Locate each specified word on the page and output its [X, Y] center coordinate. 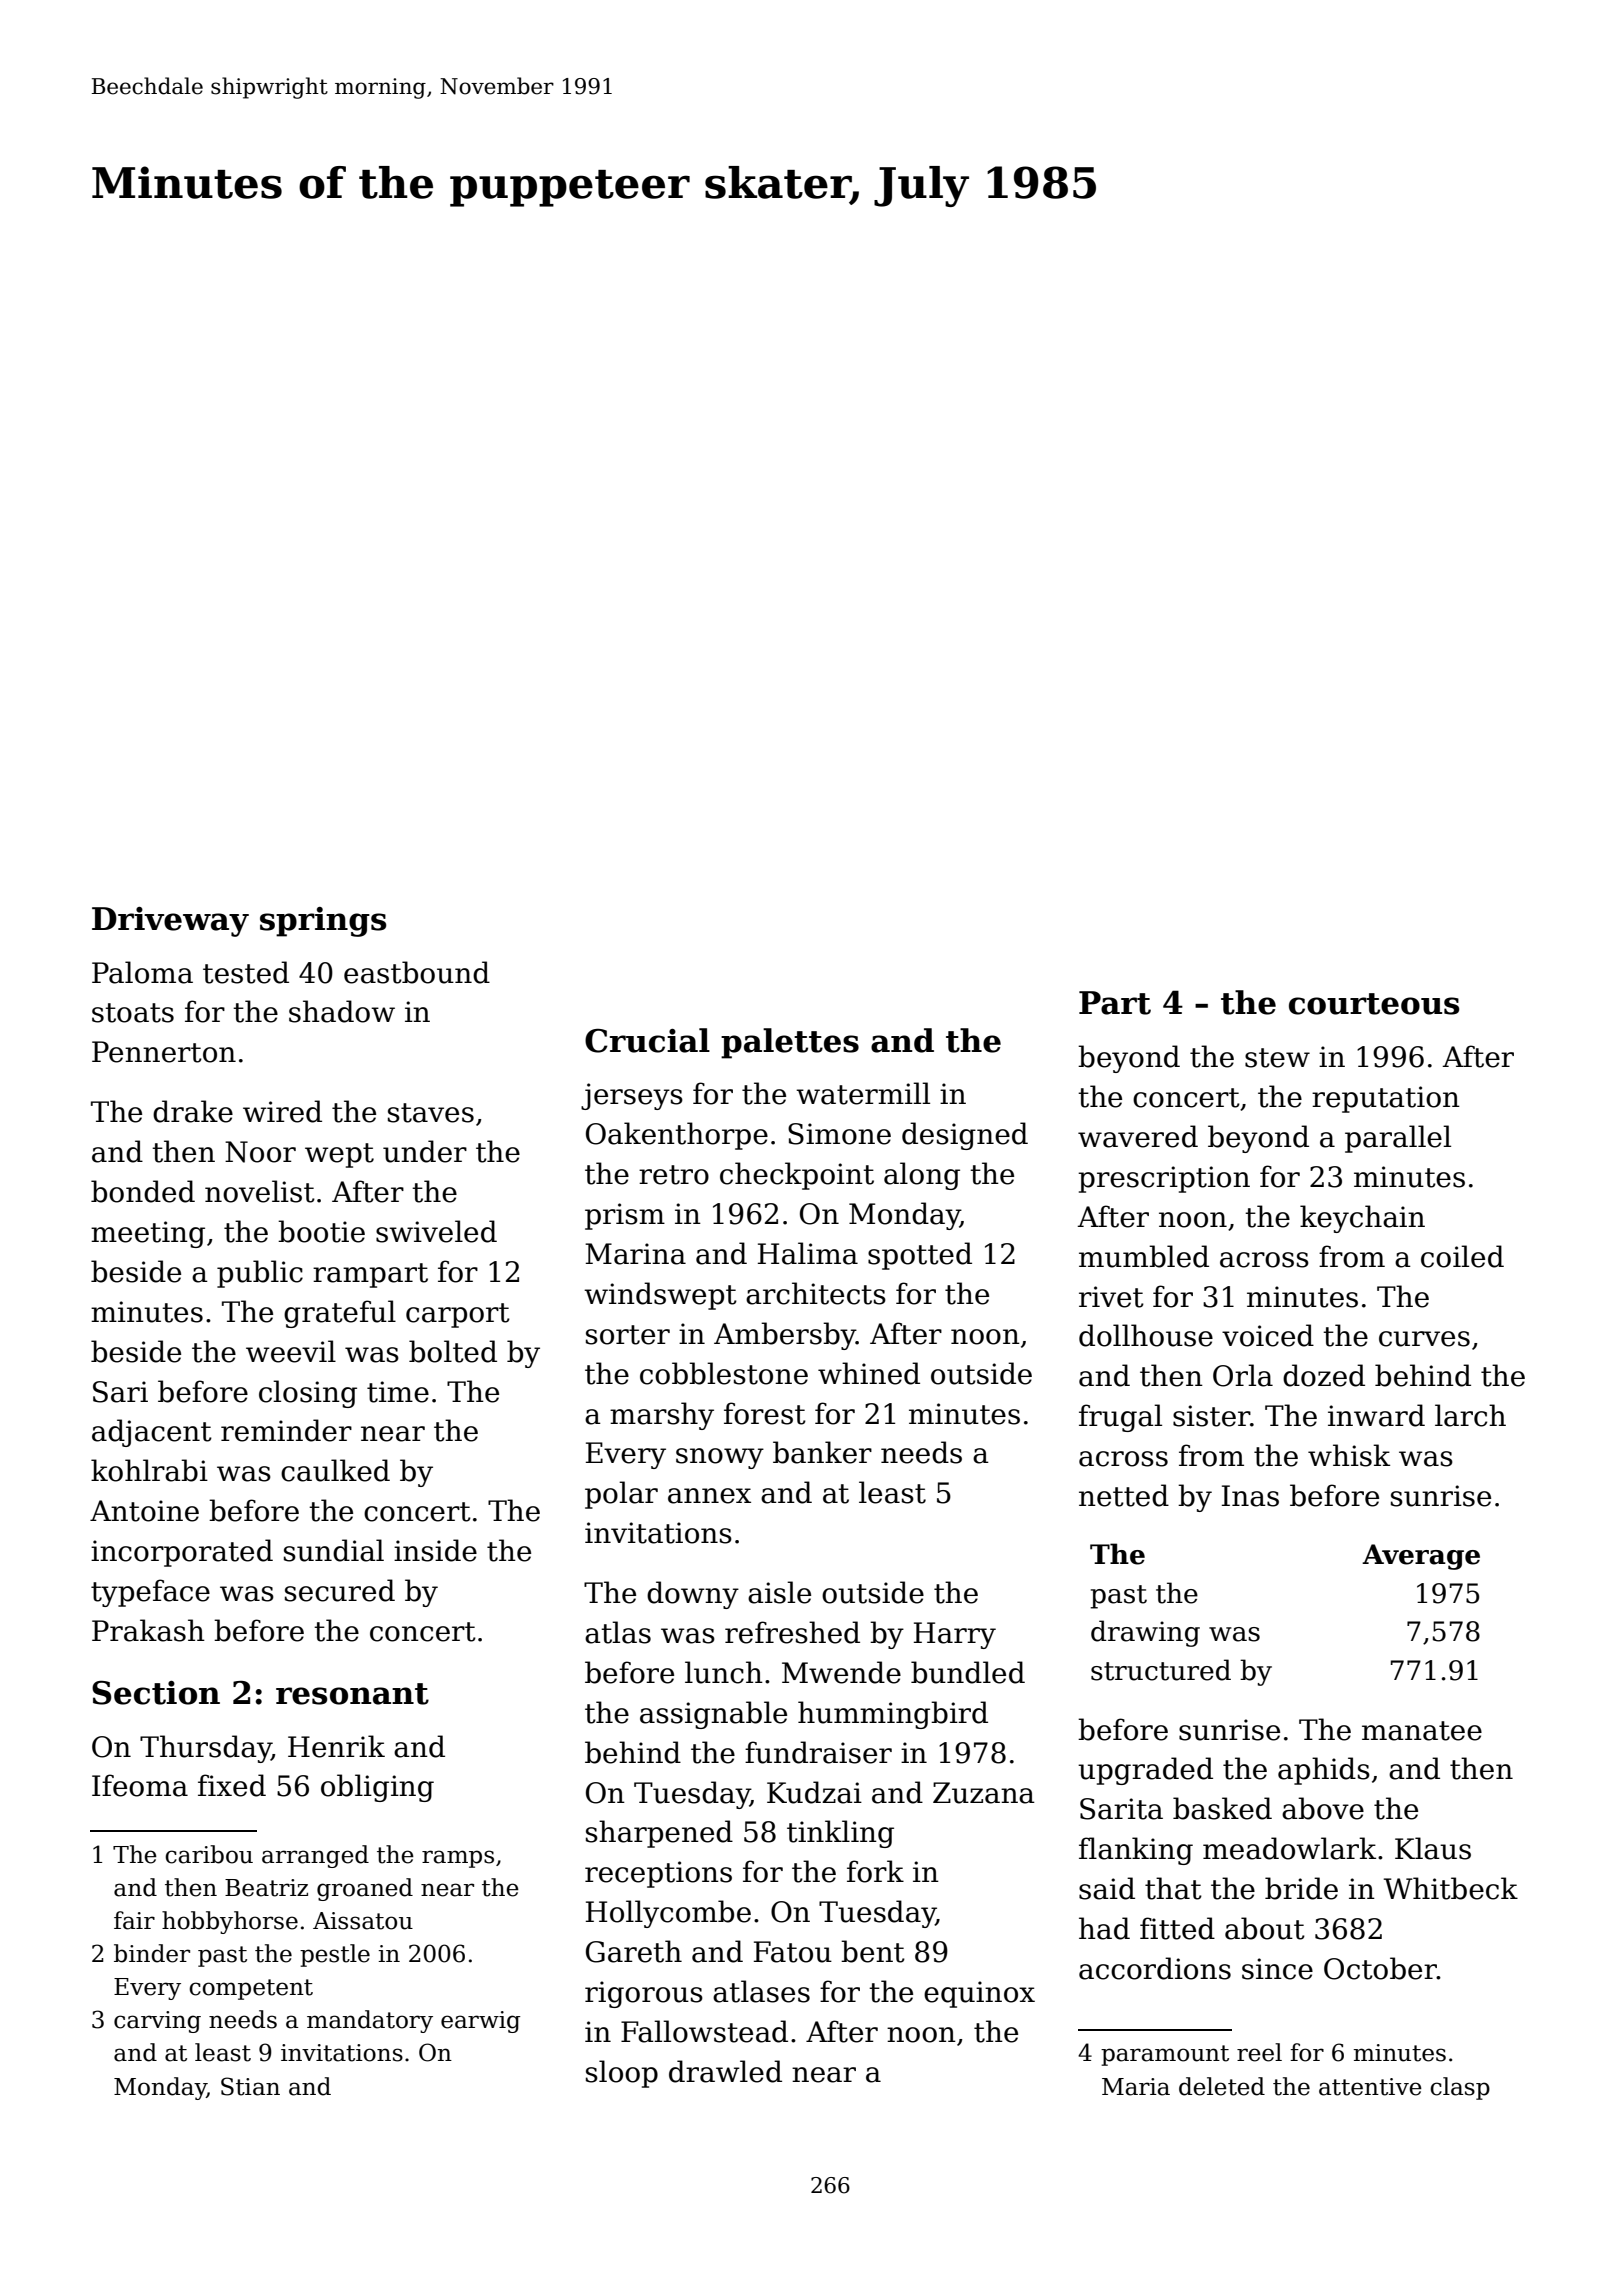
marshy [662, 1416]
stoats [133, 1013]
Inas [1250, 1496]
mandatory [370, 2021]
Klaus [1433, 1848]
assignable [713, 1715]
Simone [839, 1134]
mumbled [1144, 1256]
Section [156, 1693]
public [260, 1274]
